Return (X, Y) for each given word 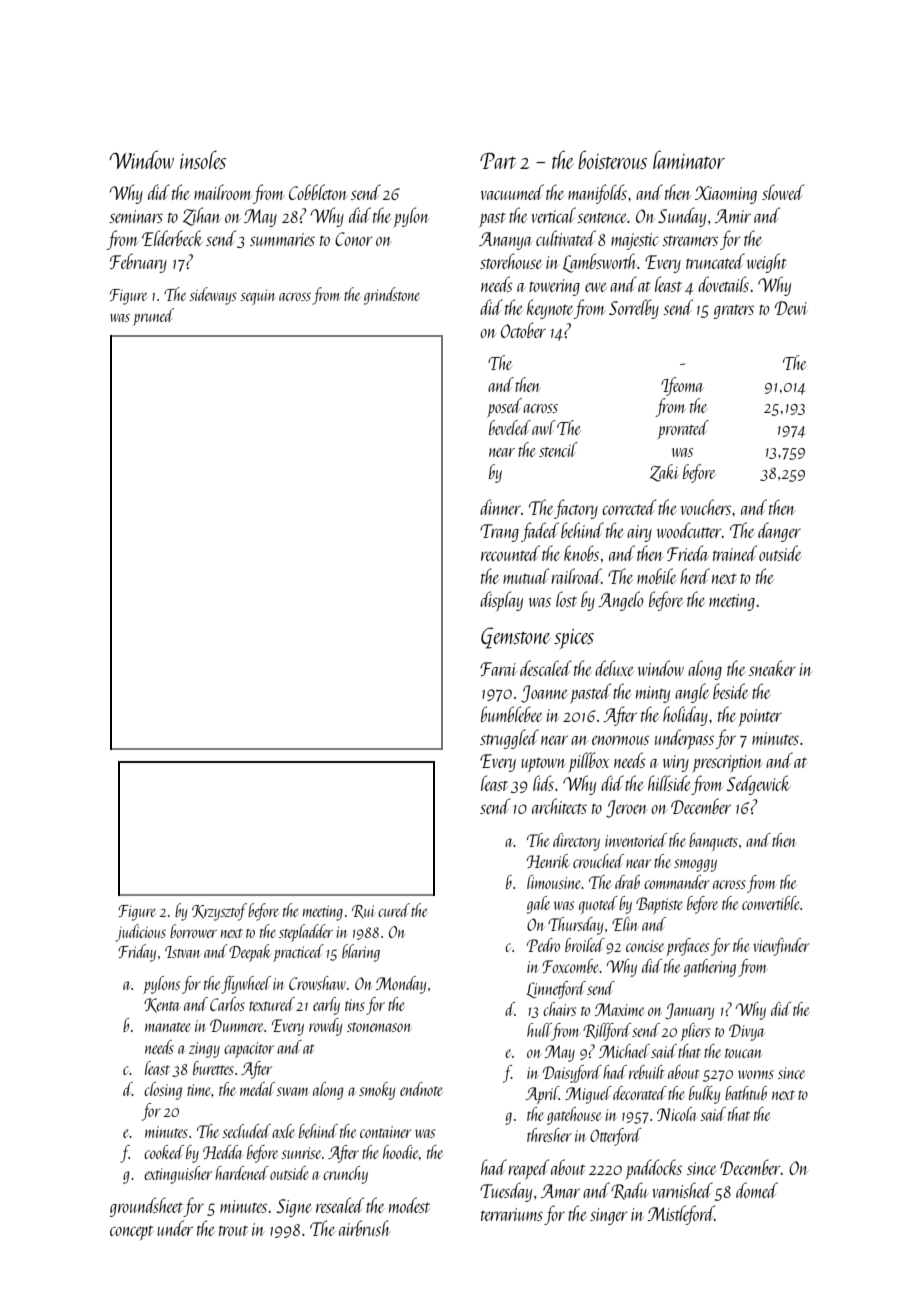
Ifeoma (682, 386)
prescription (727, 764)
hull (539, 1030)
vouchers (706, 507)
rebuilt (647, 1072)
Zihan (202, 216)
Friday (137, 953)
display (501, 601)
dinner (500, 507)
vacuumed (512, 192)
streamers (690, 240)
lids (543, 783)
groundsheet (146, 1207)
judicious (141, 933)
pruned (153, 317)
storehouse (511, 261)
